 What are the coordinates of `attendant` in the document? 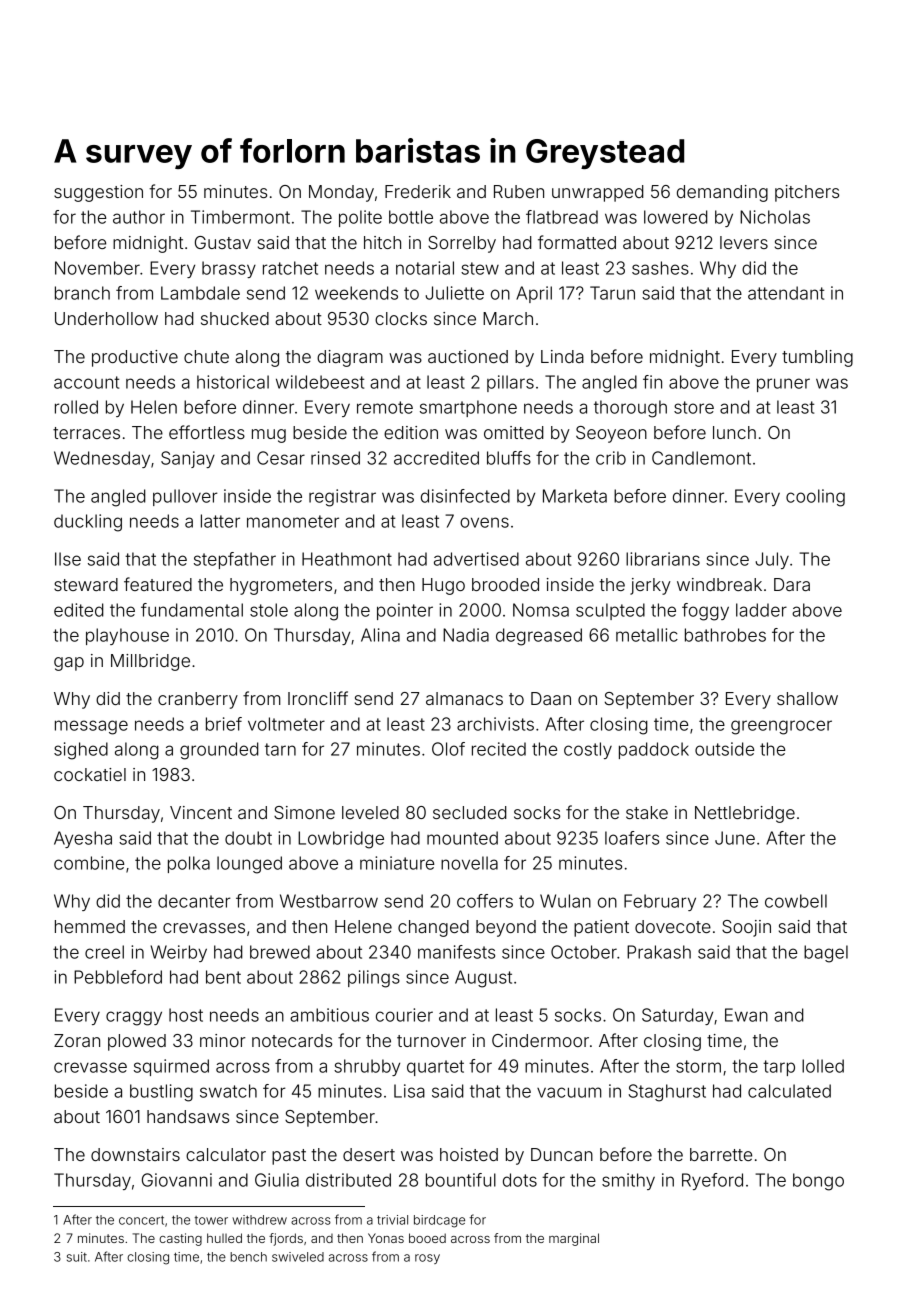 It's located at (786, 293).
